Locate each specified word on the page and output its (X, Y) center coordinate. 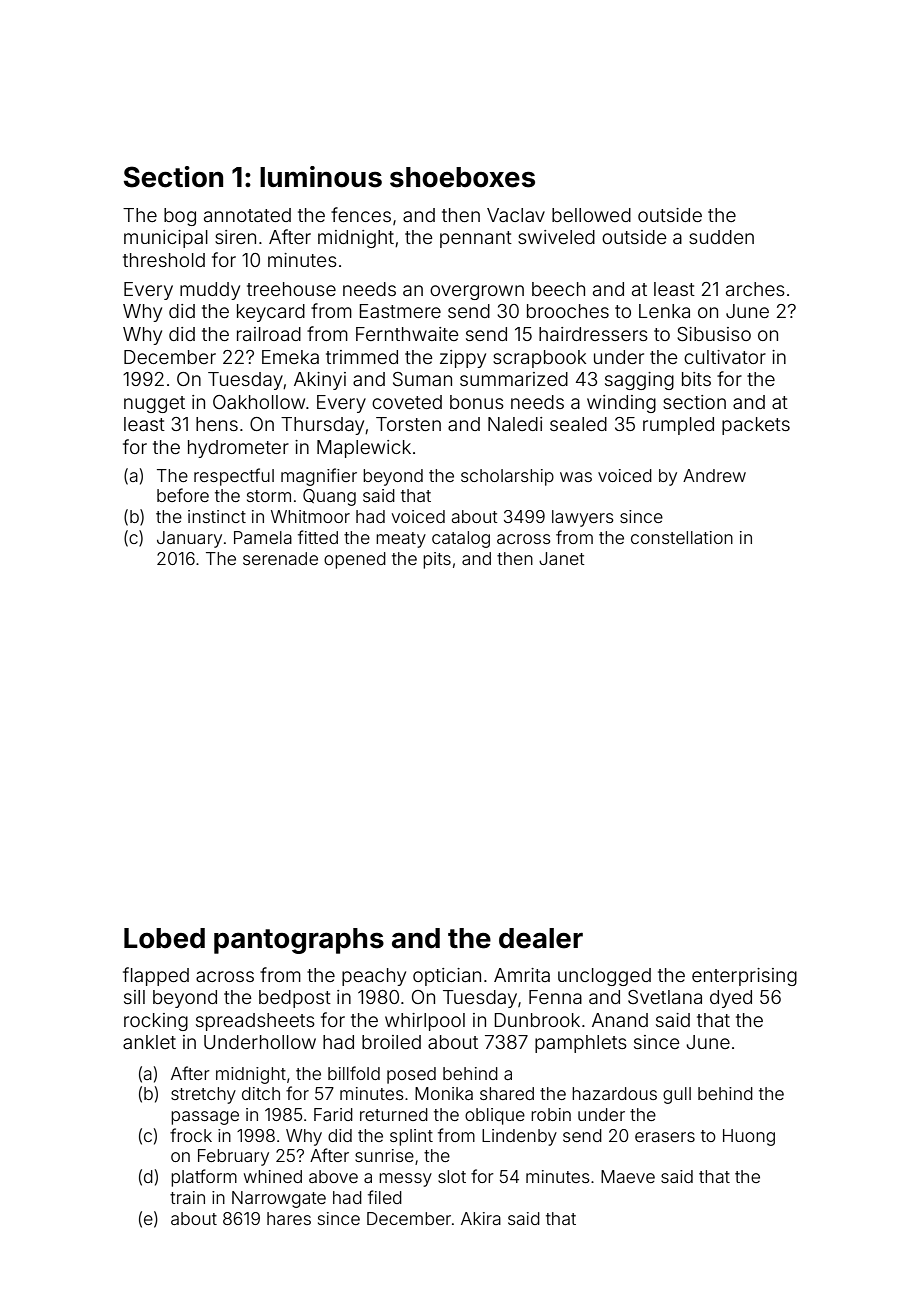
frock (191, 1135)
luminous (321, 177)
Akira (481, 1218)
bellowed (591, 215)
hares (289, 1218)
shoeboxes (462, 177)
